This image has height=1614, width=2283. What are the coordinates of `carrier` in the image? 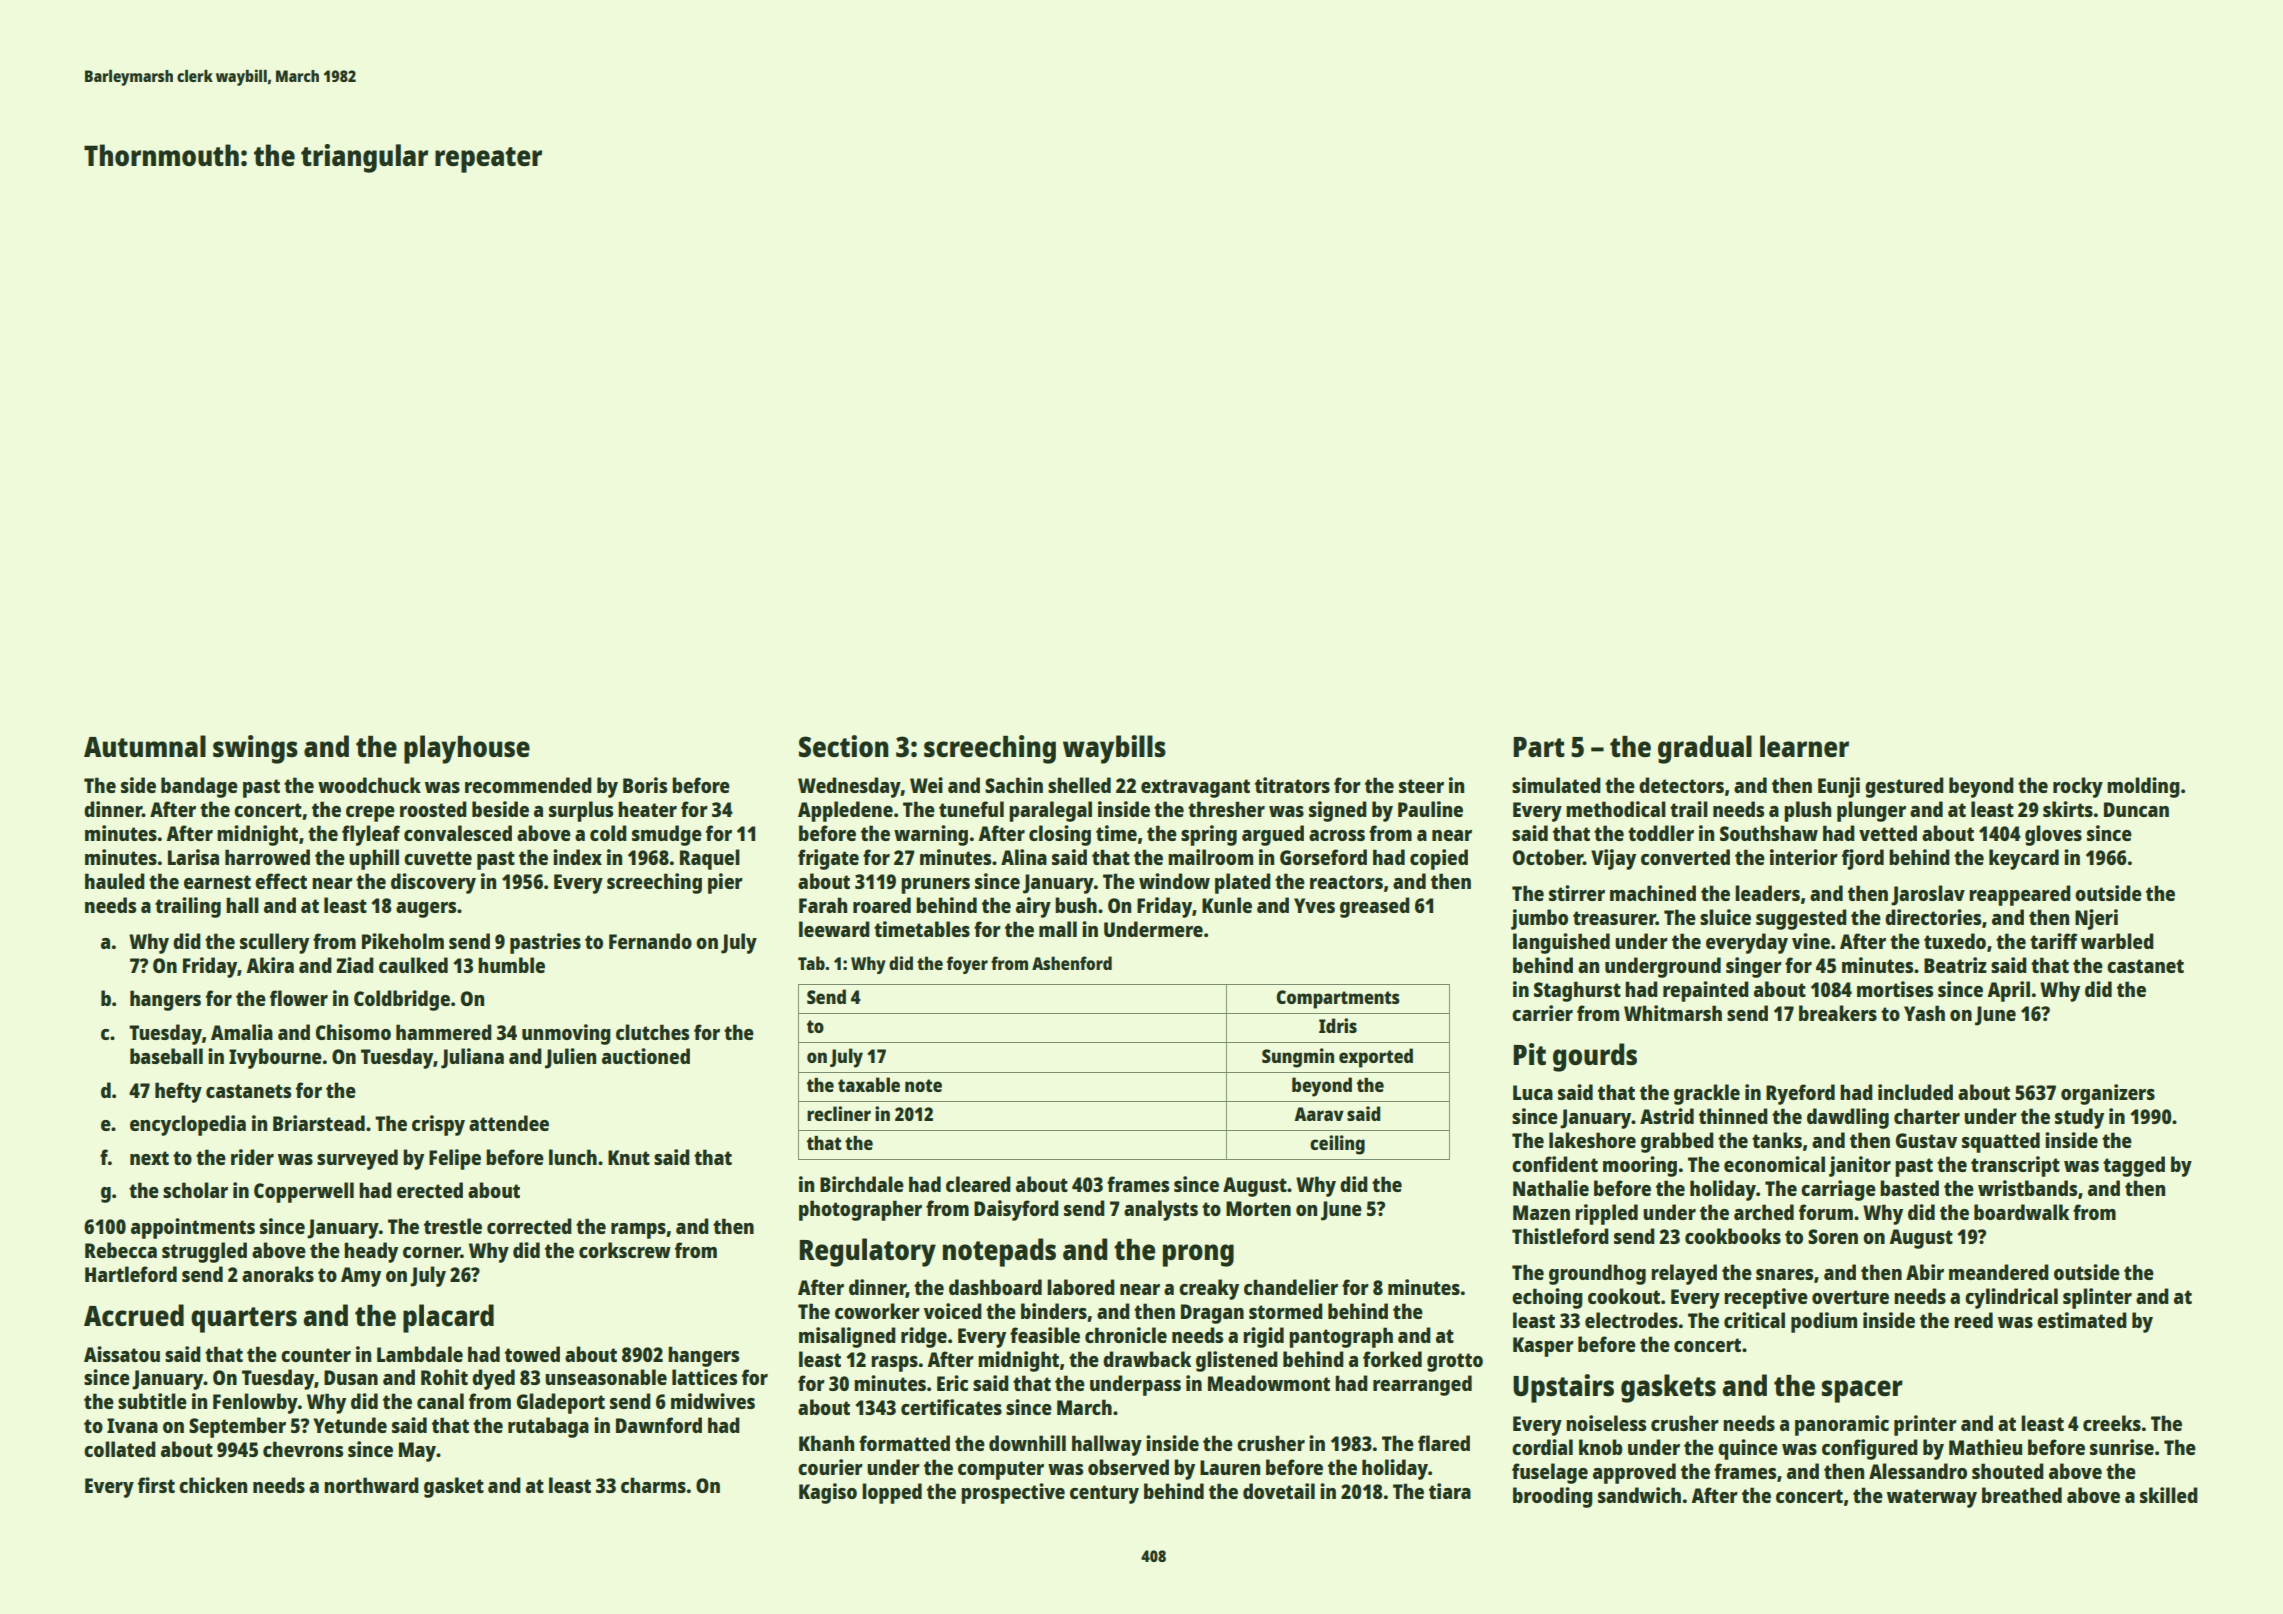 It's located at (1542, 1013).
